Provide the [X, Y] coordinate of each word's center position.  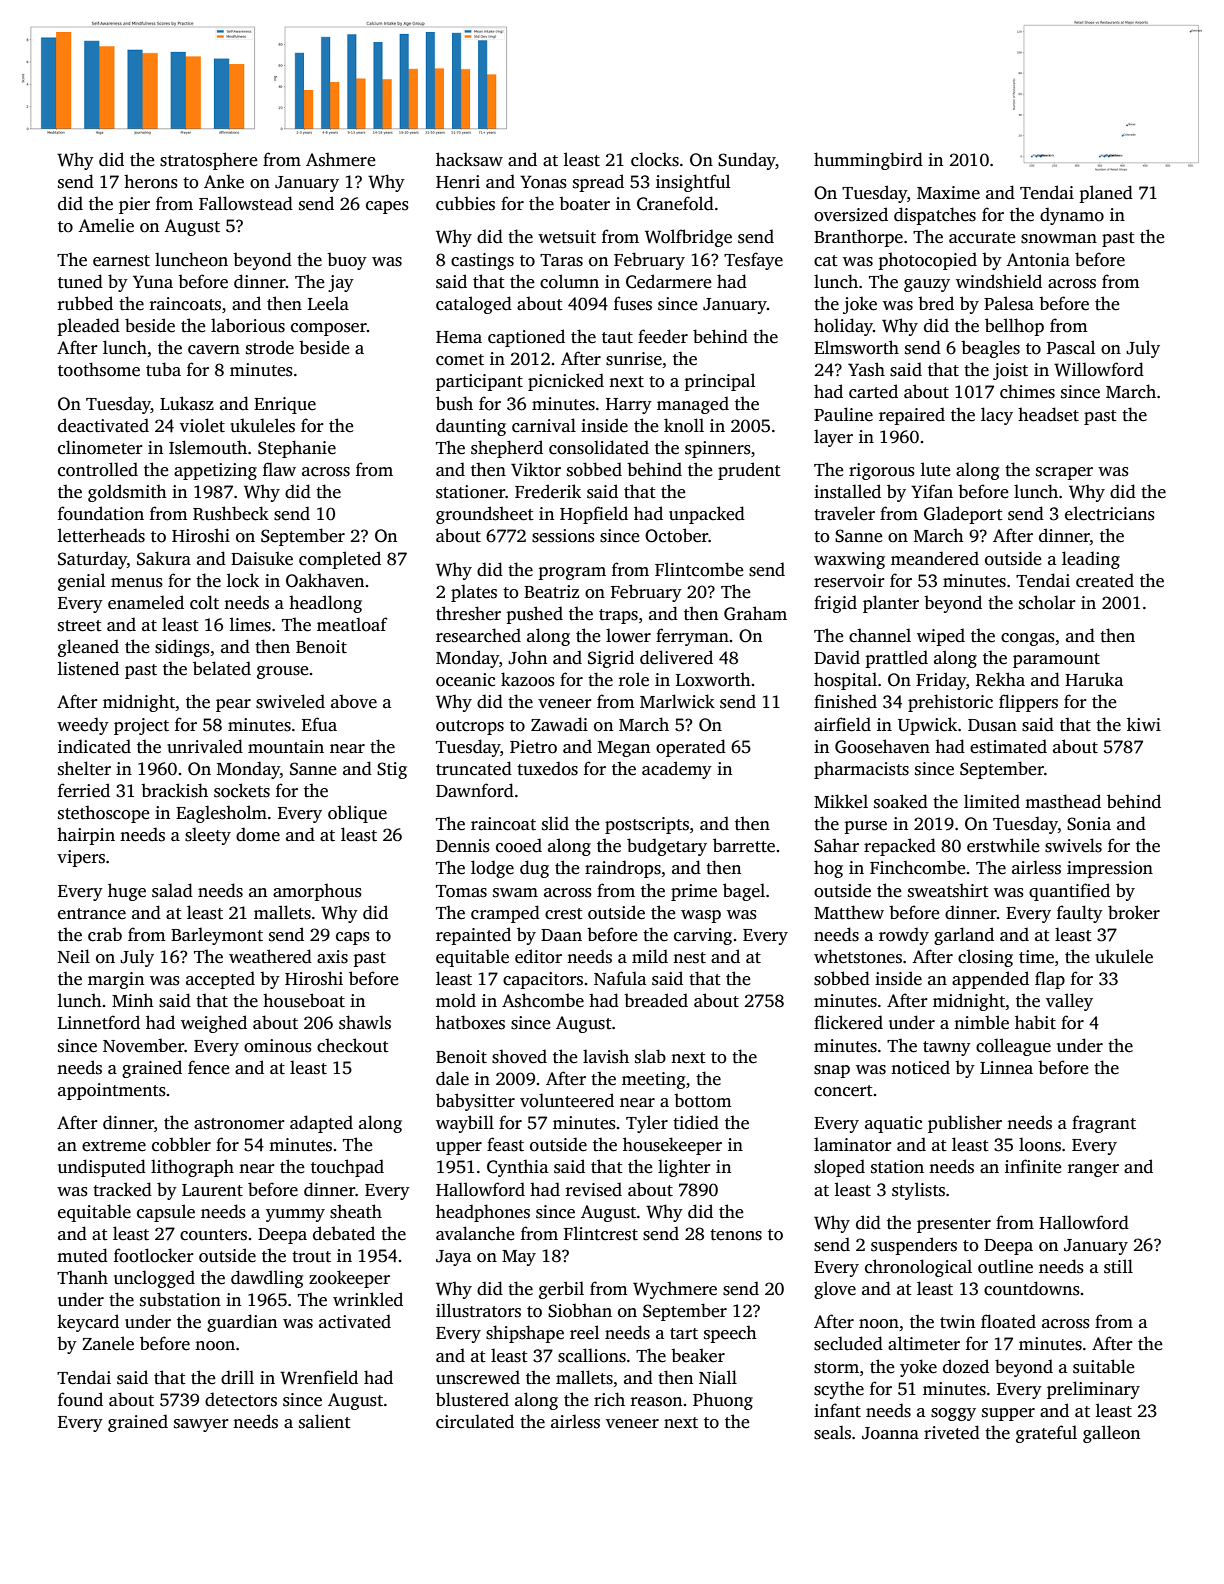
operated [691, 748]
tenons [736, 1235]
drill [237, 1377]
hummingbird [868, 161]
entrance [92, 914]
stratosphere [209, 161]
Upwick [927, 726]
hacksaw [469, 159]
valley [1069, 1002]
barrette [744, 845]
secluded [848, 1343]
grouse [283, 672]
